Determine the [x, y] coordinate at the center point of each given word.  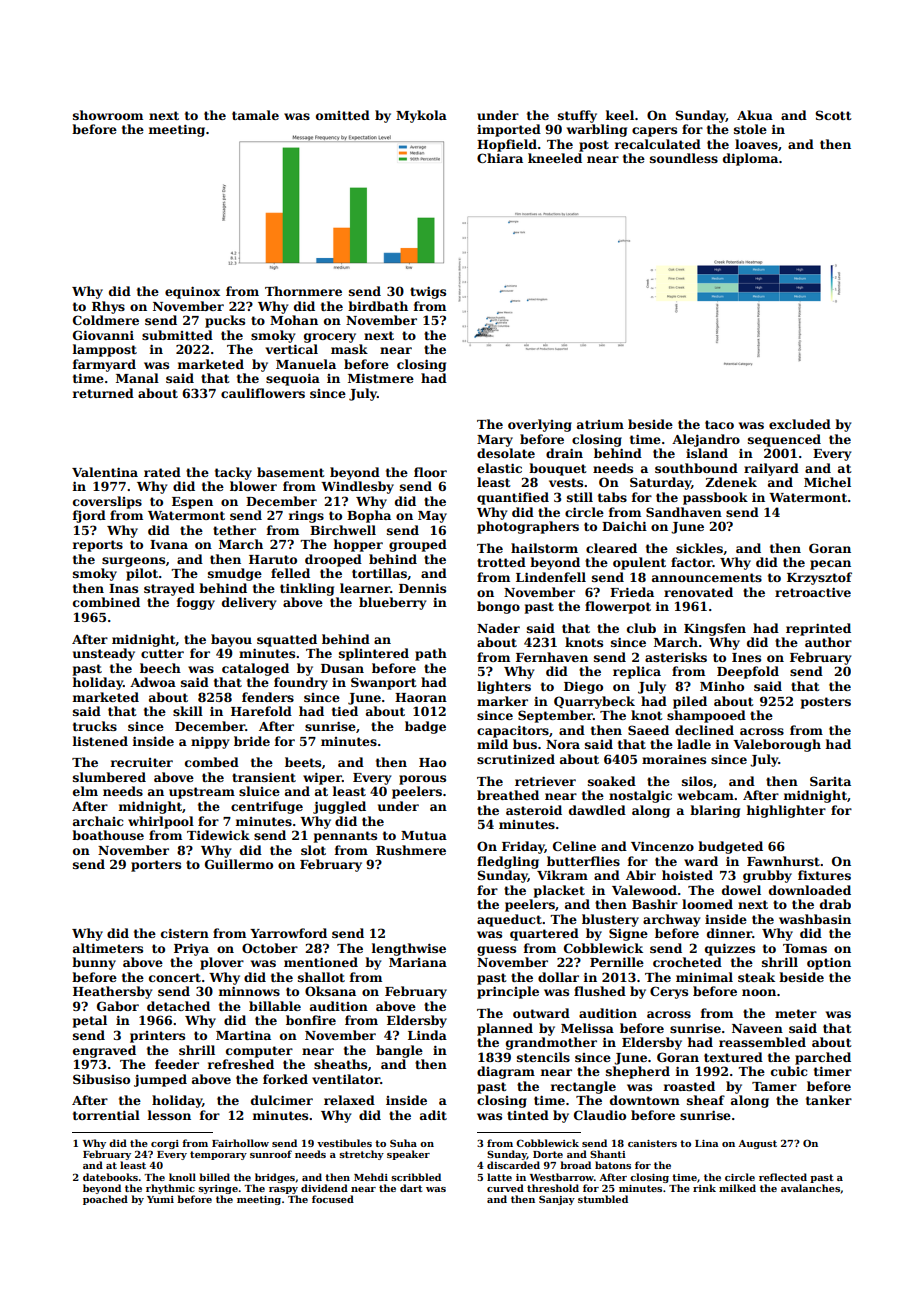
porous [422, 780]
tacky [233, 473]
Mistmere [381, 378]
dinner [729, 933]
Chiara [500, 158]
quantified [513, 498]
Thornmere [303, 291]
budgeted [730, 847]
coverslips [107, 502]
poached [105, 1200]
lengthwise [409, 949]
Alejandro [706, 440]
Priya [191, 949]
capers [654, 132]
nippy [210, 742]
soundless [684, 158]
